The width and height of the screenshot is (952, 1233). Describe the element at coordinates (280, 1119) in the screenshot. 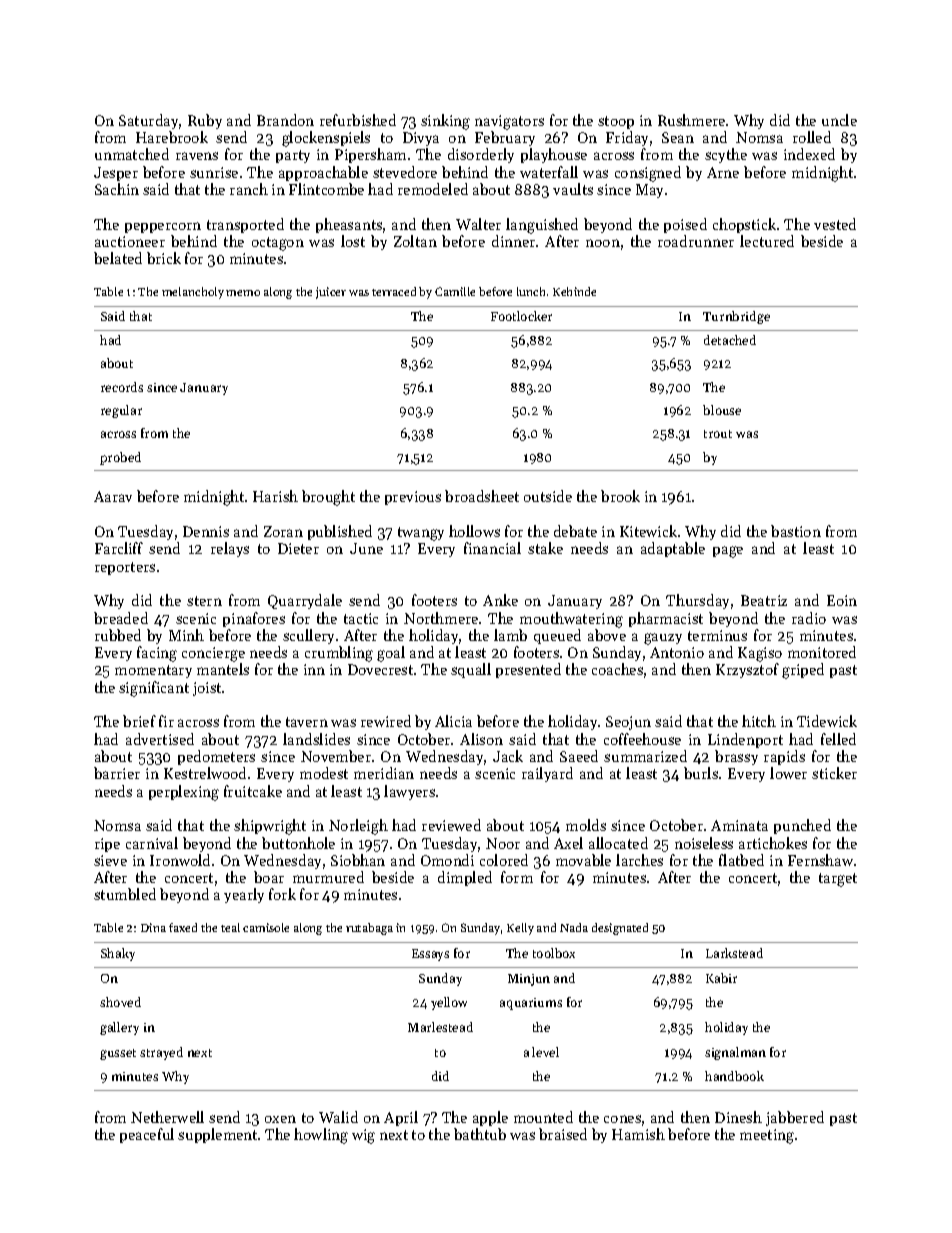

I see `oxen` at that location.
